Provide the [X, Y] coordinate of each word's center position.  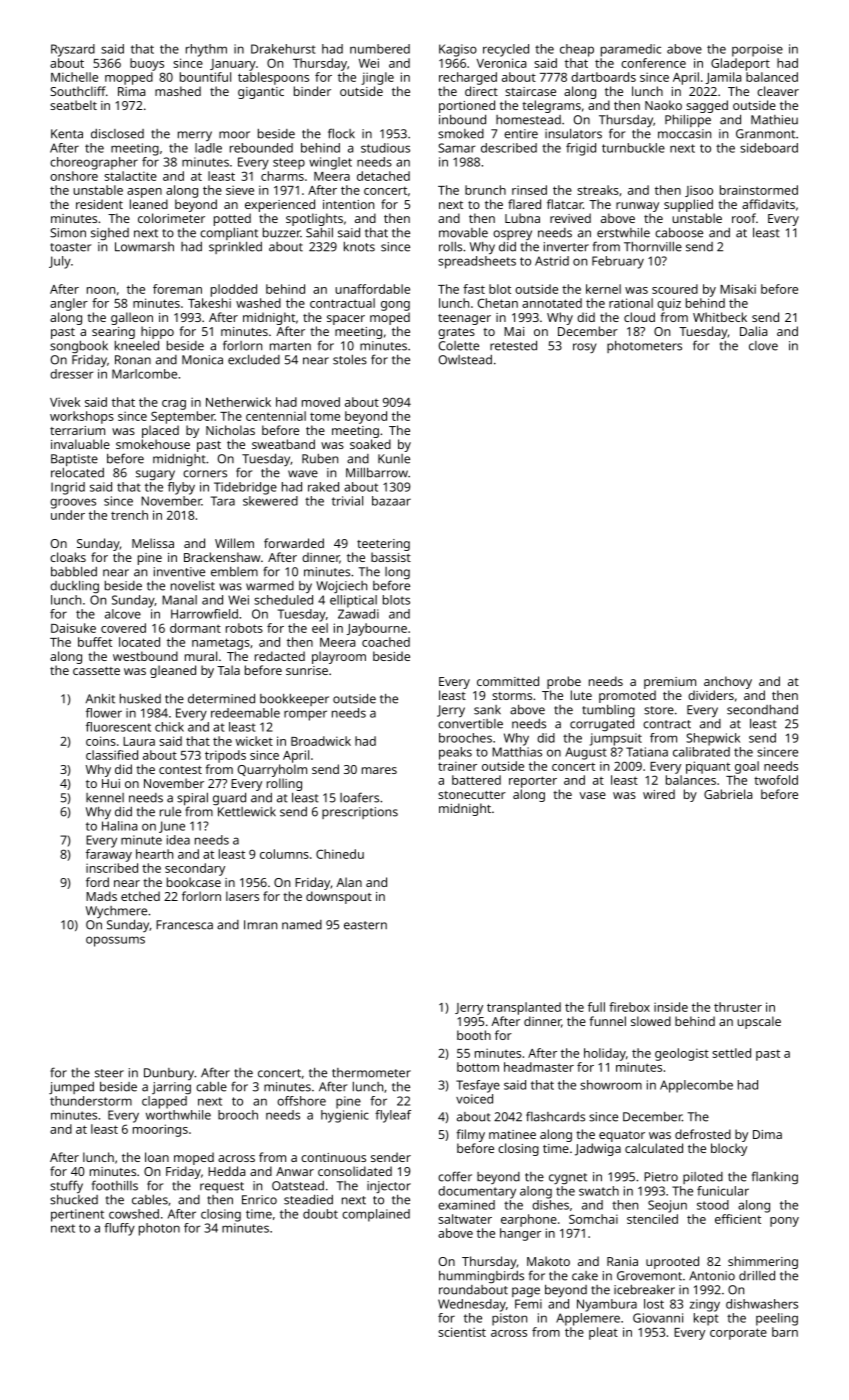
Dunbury [169, 1074]
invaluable [80, 444]
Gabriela [728, 794]
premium [670, 683]
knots [359, 247]
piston [509, 1319]
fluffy [119, 1229]
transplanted [524, 1008]
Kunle [394, 459]
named [302, 925]
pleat [603, 1333]
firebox [629, 1007]
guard [229, 799]
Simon [68, 233]
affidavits [768, 204]
